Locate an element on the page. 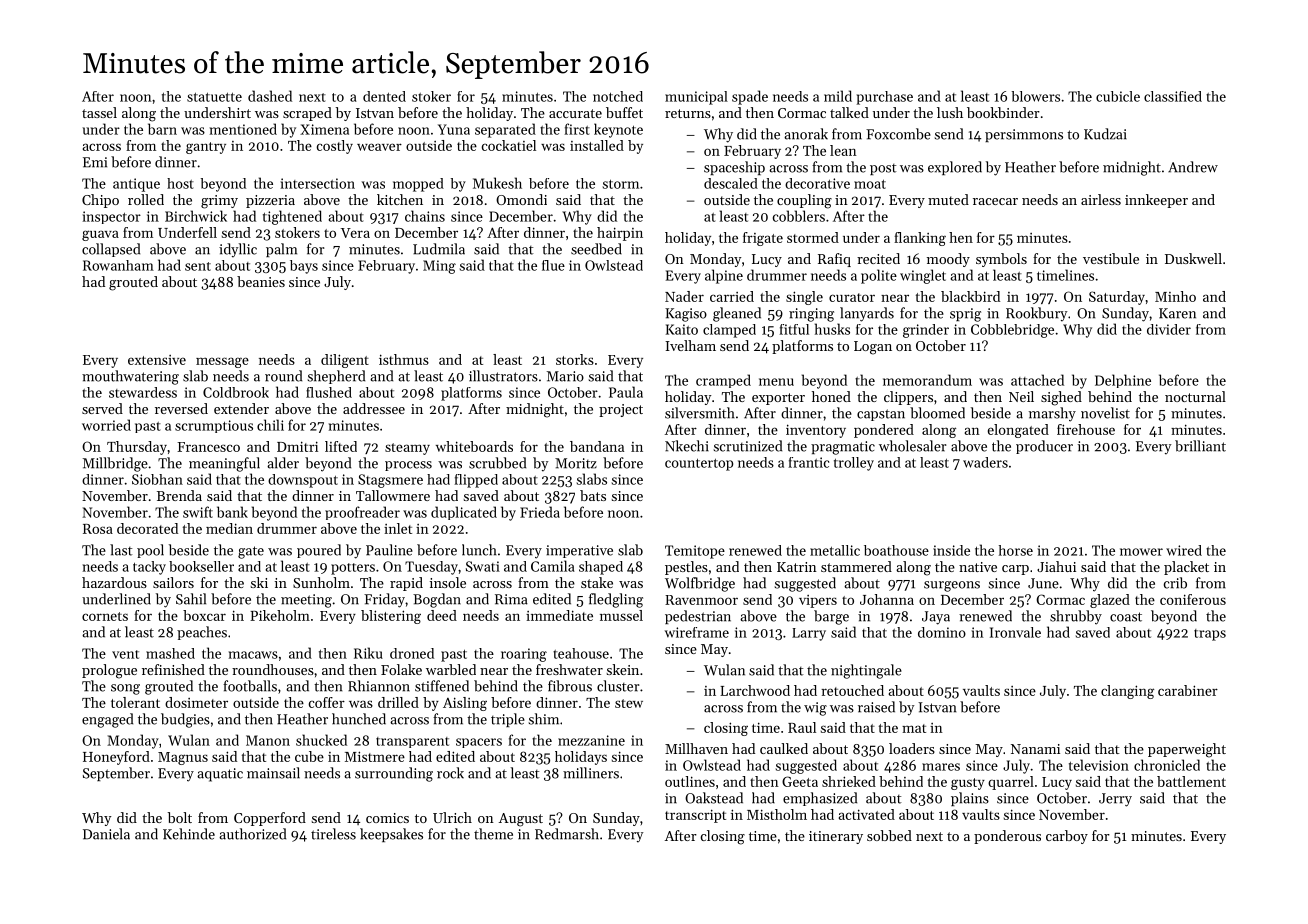 The image size is (1308, 924). Daniela is located at coordinates (106, 834).
